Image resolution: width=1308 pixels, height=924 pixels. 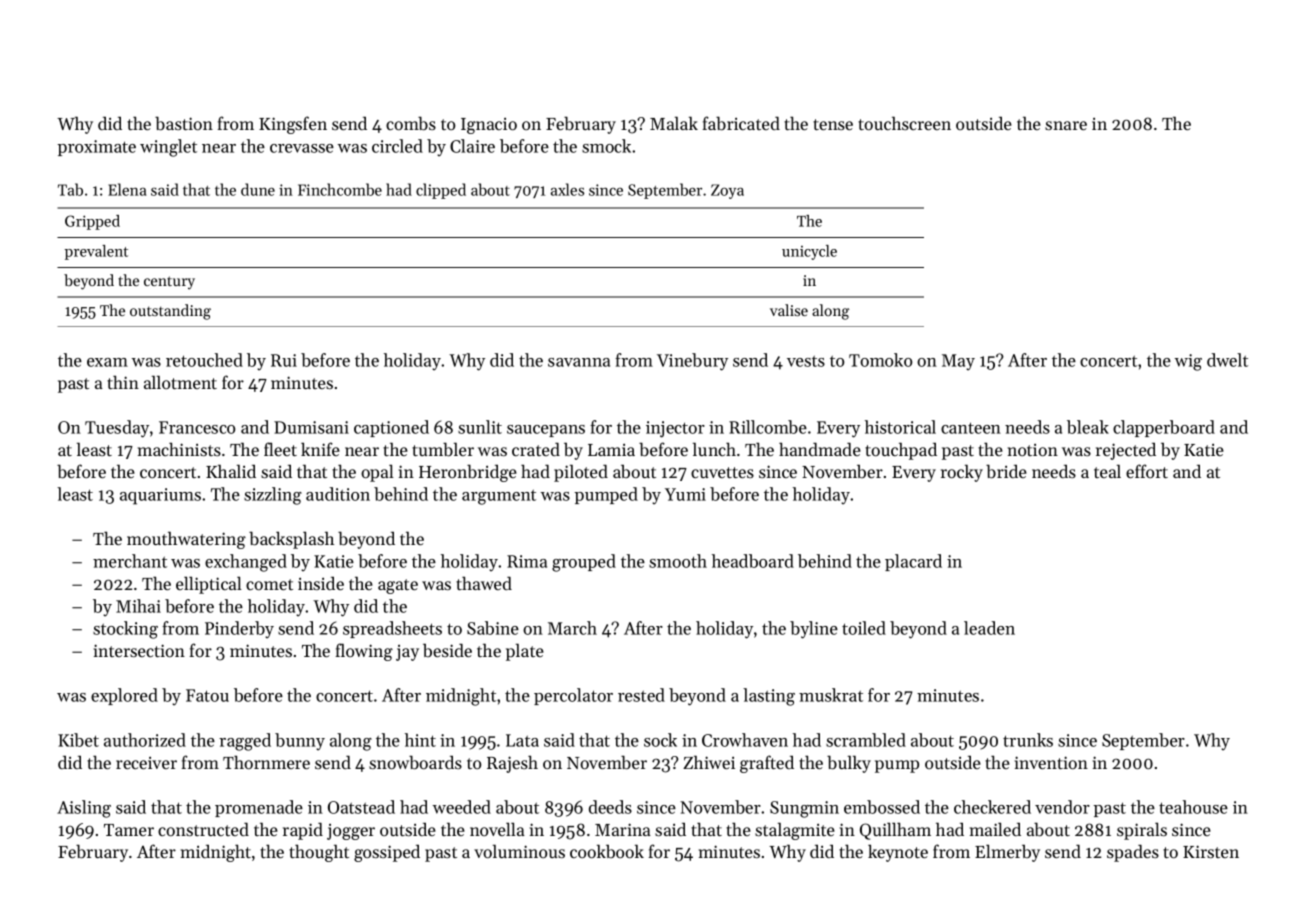 What do you see at coordinates (160, 496) in the screenshot?
I see `aquariums` at bounding box center [160, 496].
